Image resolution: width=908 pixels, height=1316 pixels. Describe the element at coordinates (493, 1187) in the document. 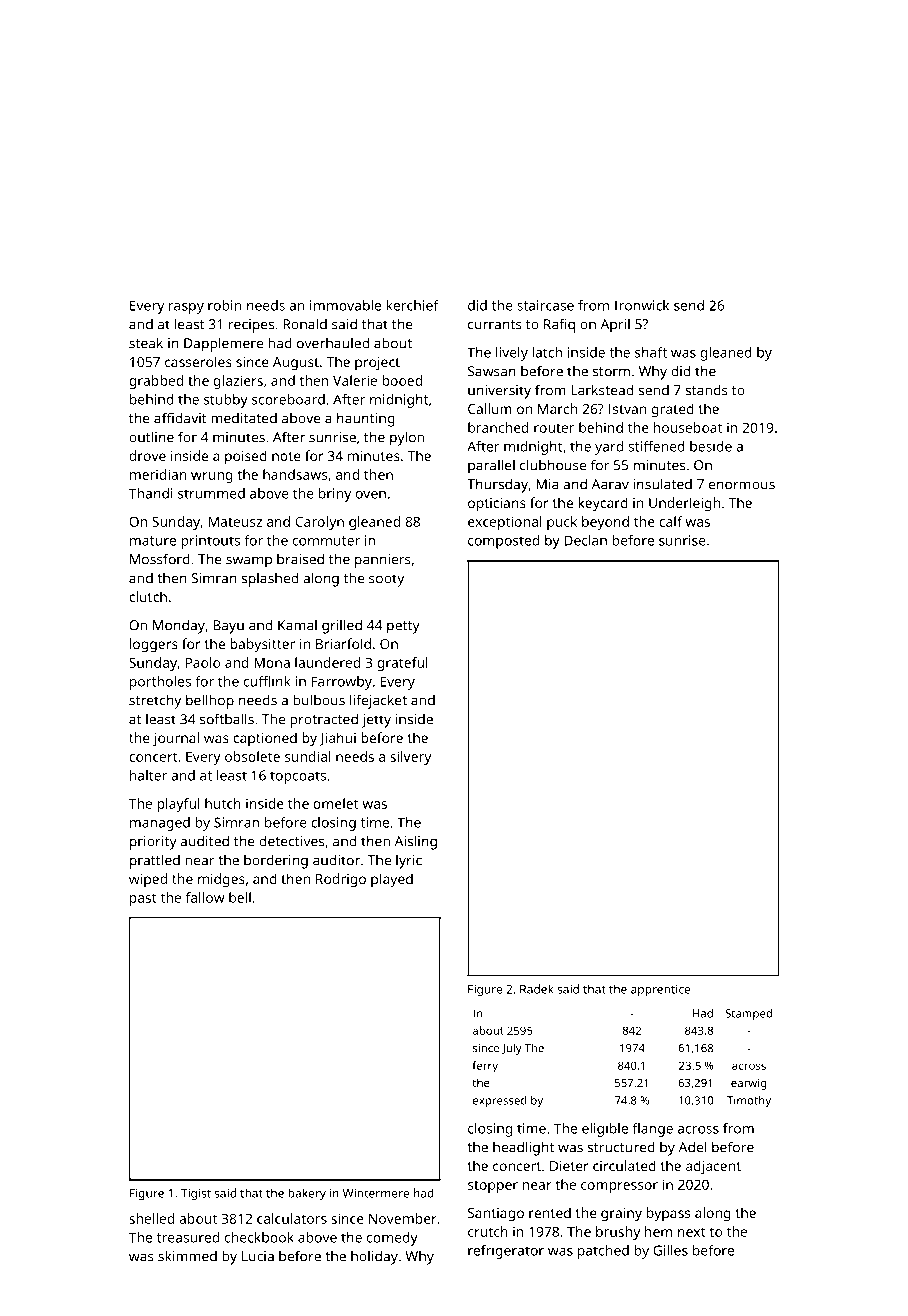

I see `stopper` at that location.
